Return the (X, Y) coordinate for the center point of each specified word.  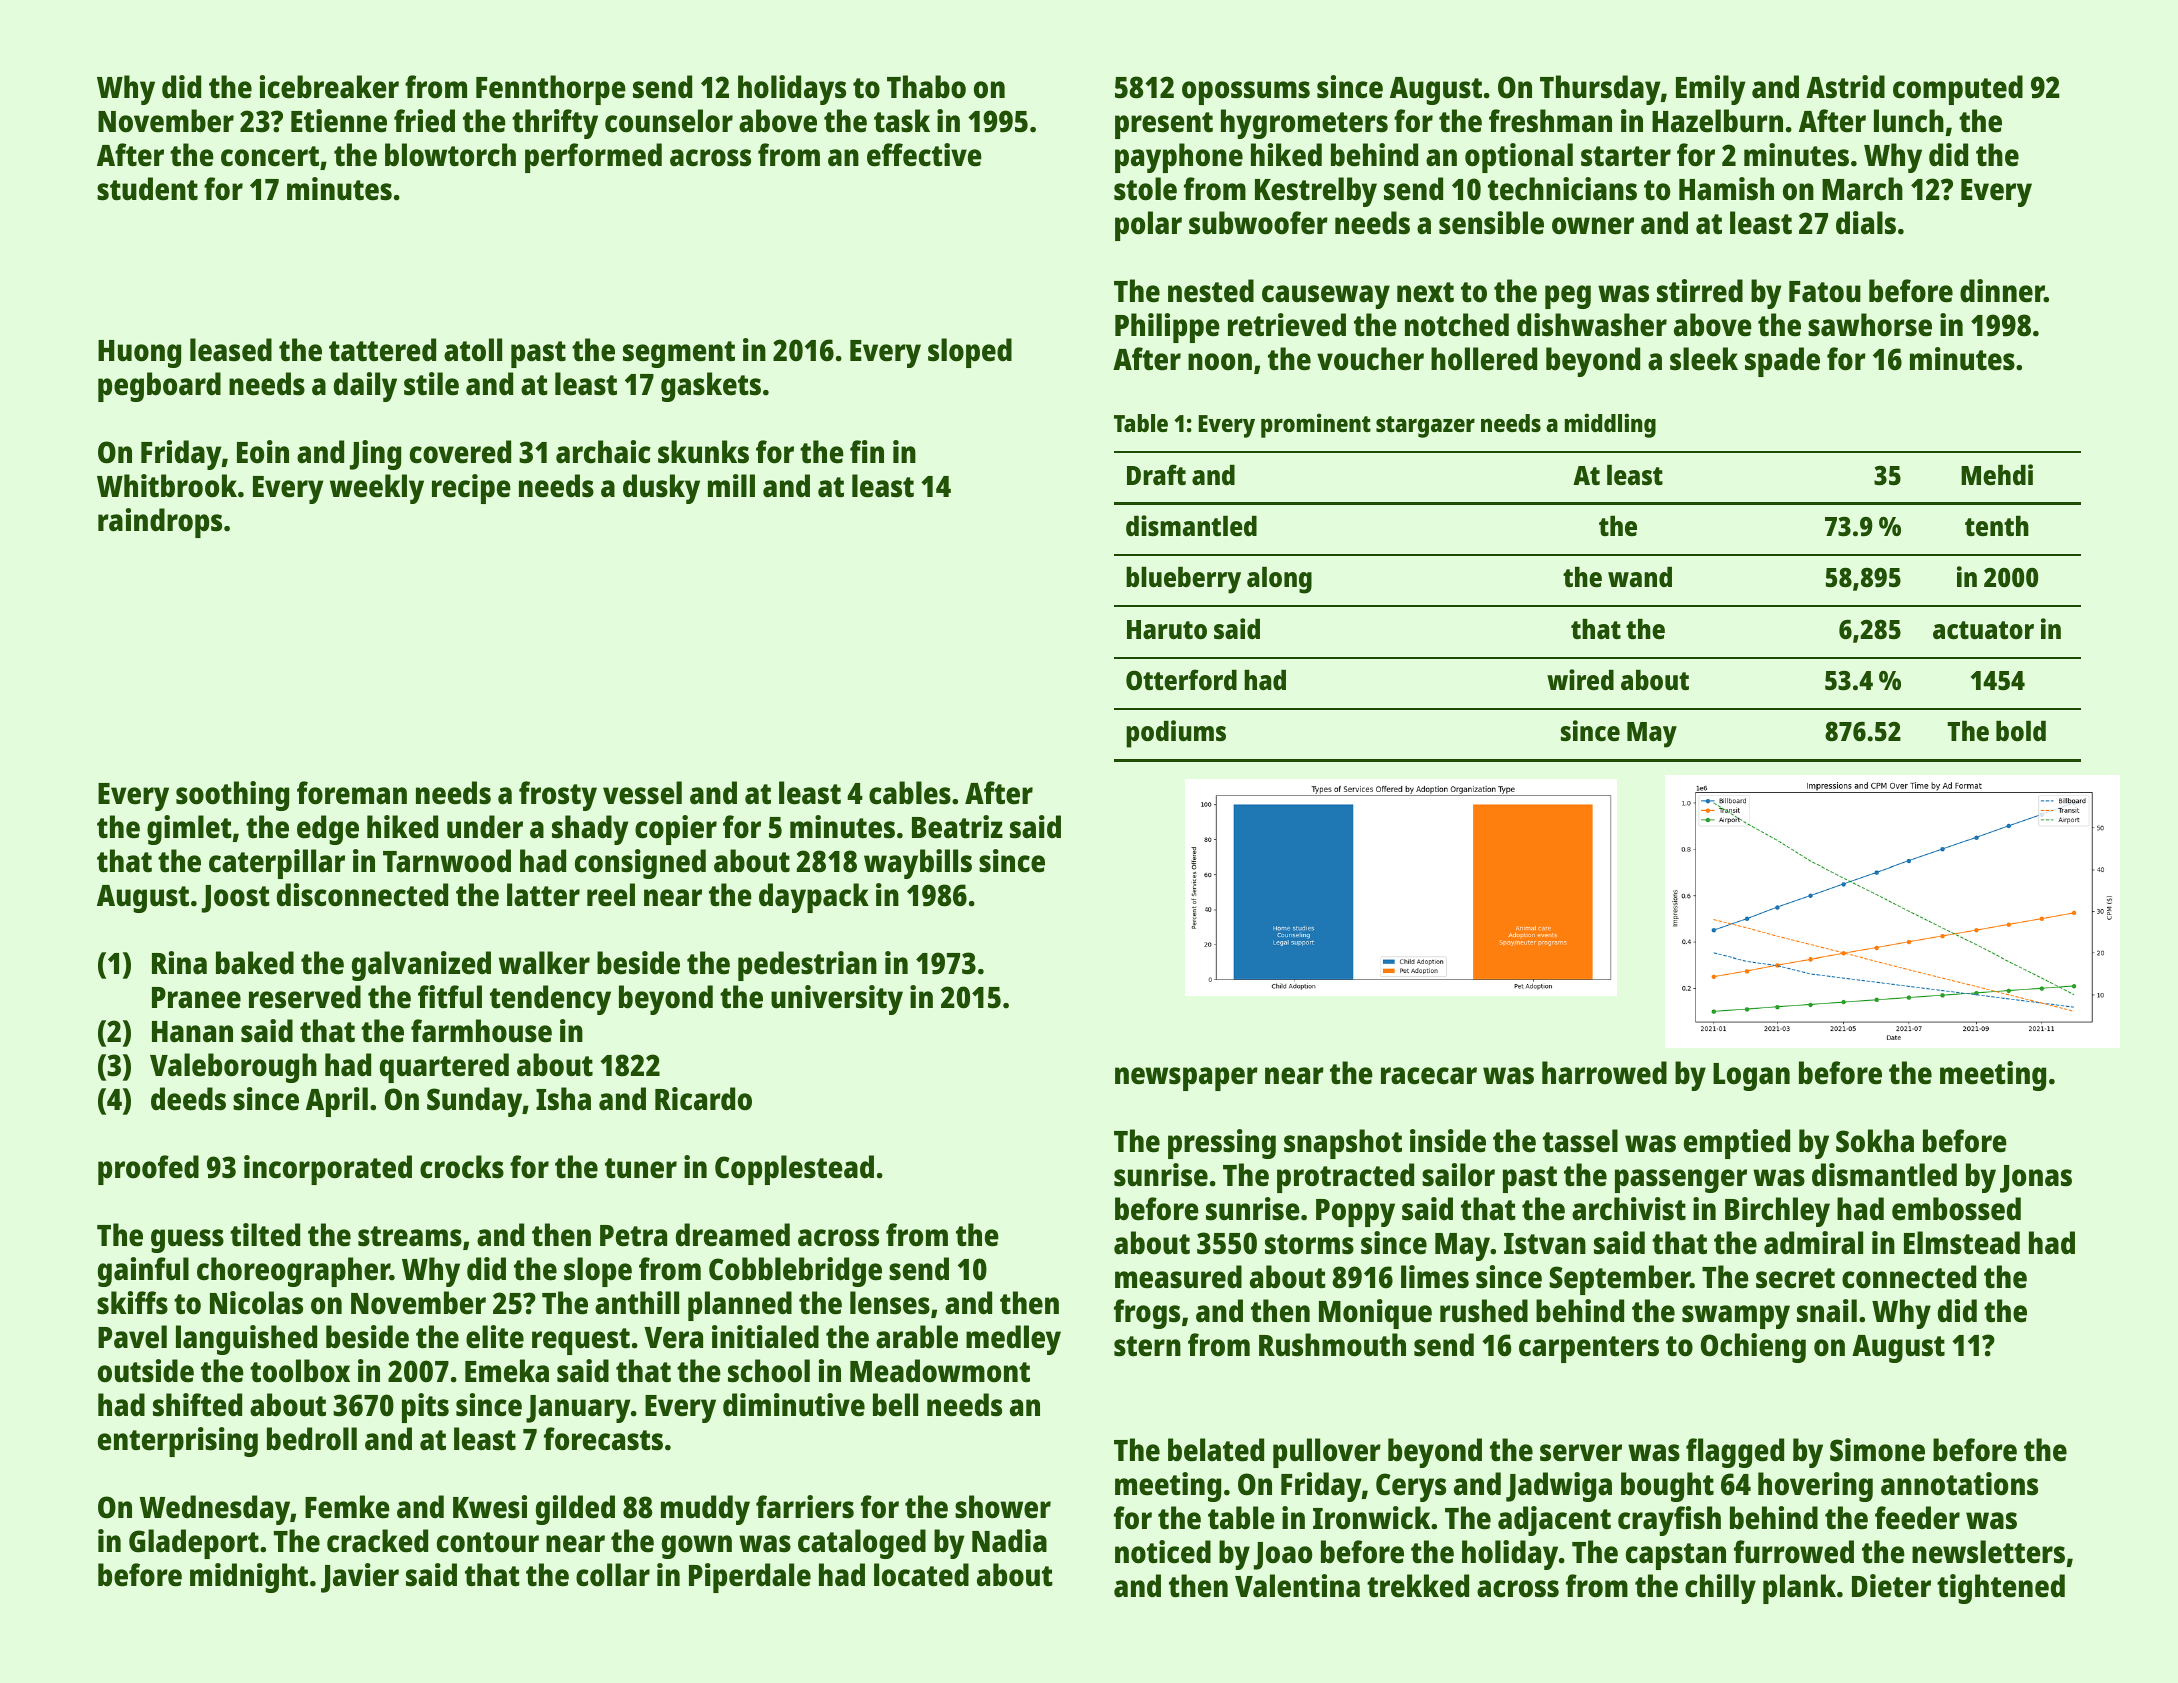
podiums (1176, 734)
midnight (249, 1578)
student (147, 189)
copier (676, 830)
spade (1782, 362)
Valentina (1297, 1586)
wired (1580, 680)
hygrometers (1304, 124)
